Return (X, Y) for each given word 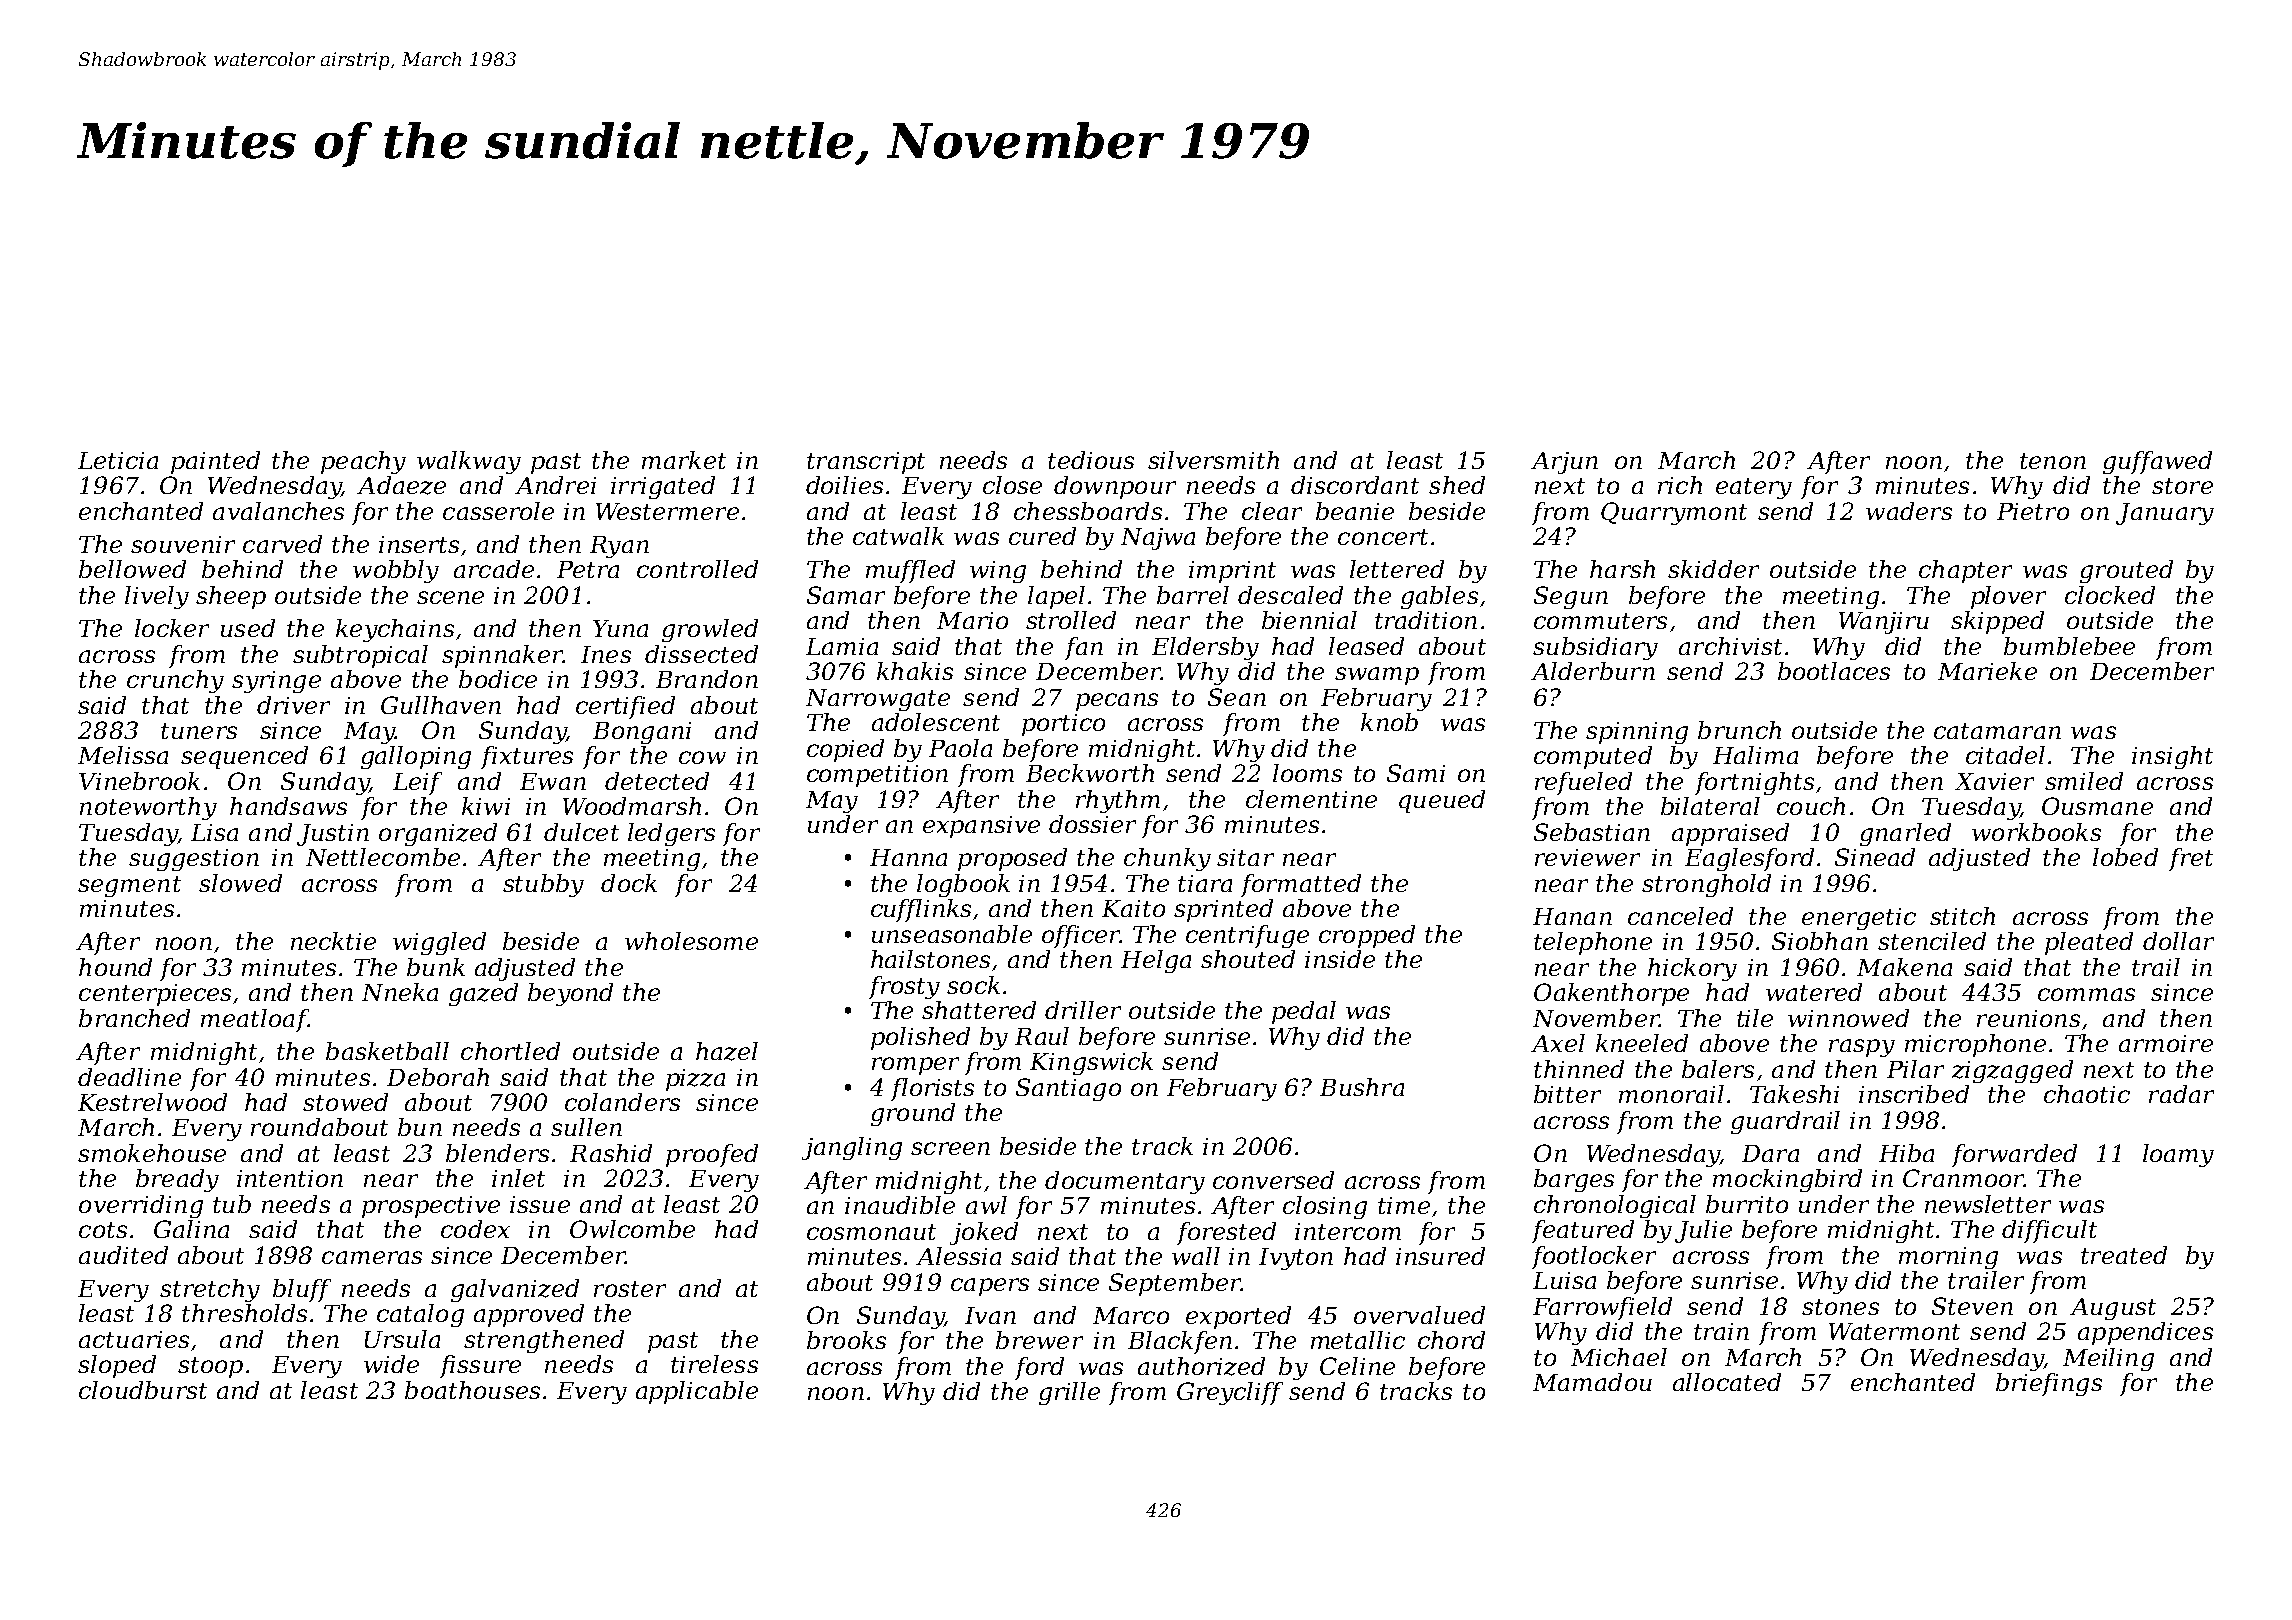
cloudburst (143, 1390)
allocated (1727, 1382)
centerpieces (155, 995)
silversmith (1213, 460)
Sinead (1875, 857)
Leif (417, 783)
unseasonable (952, 934)
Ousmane (2097, 806)
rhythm (1118, 801)
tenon (2053, 461)
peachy (363, 462)
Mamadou (1592, 1382)
